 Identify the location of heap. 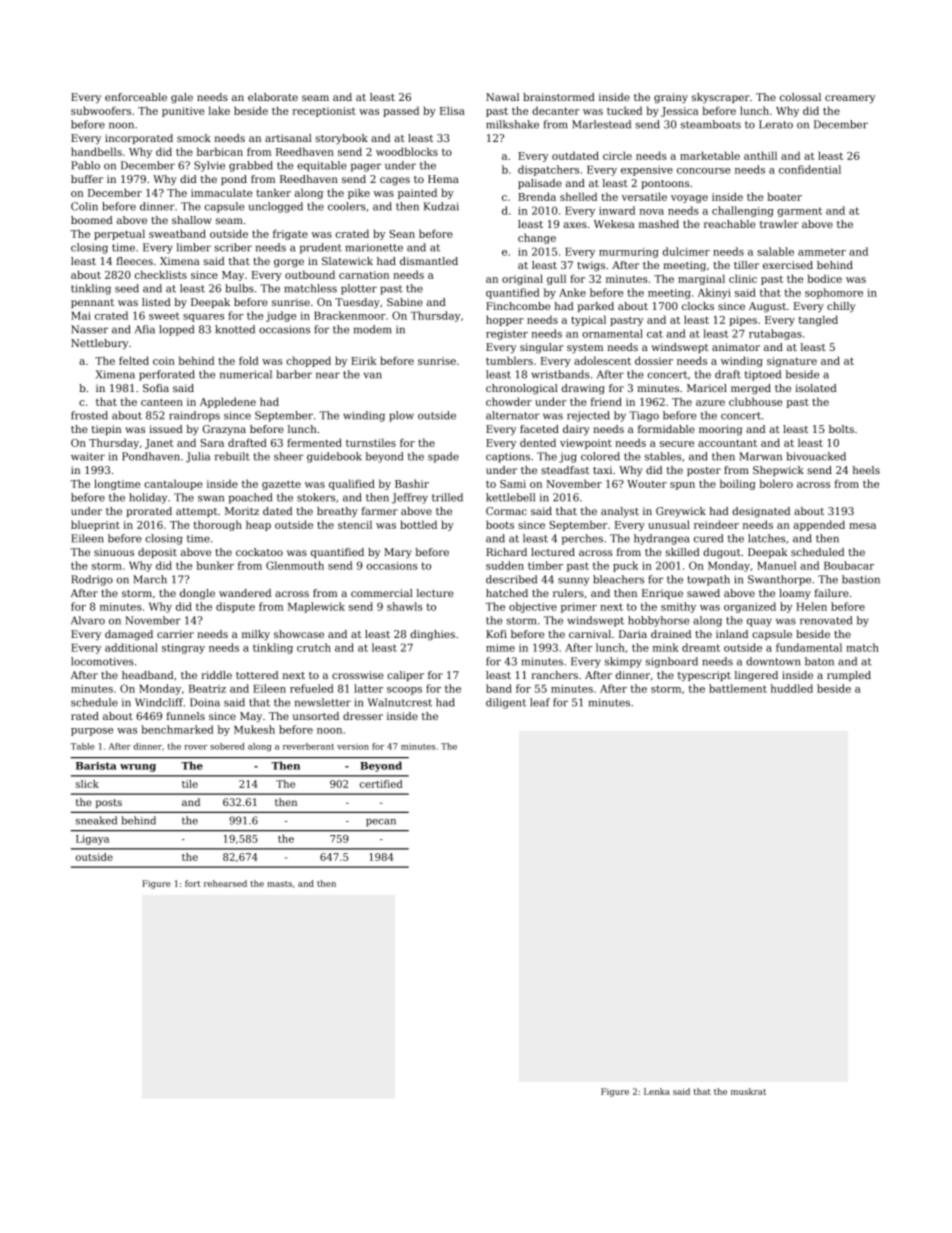
(258, 525).
